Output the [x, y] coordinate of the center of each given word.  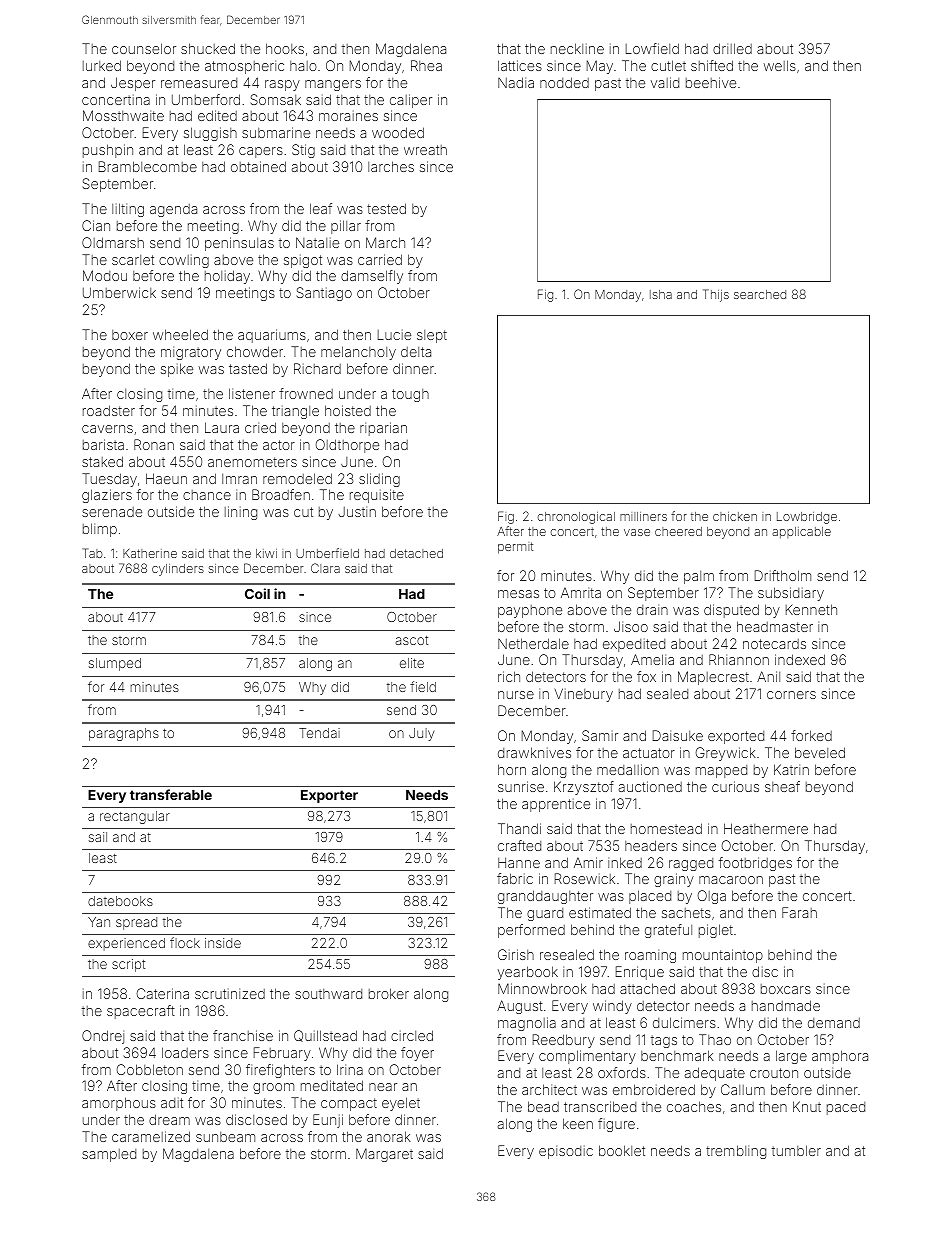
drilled [732, 48]
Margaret [384, 1155]
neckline [577, 48]
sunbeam [225, 1137]
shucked [208, 48]
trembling [736, 1152]
